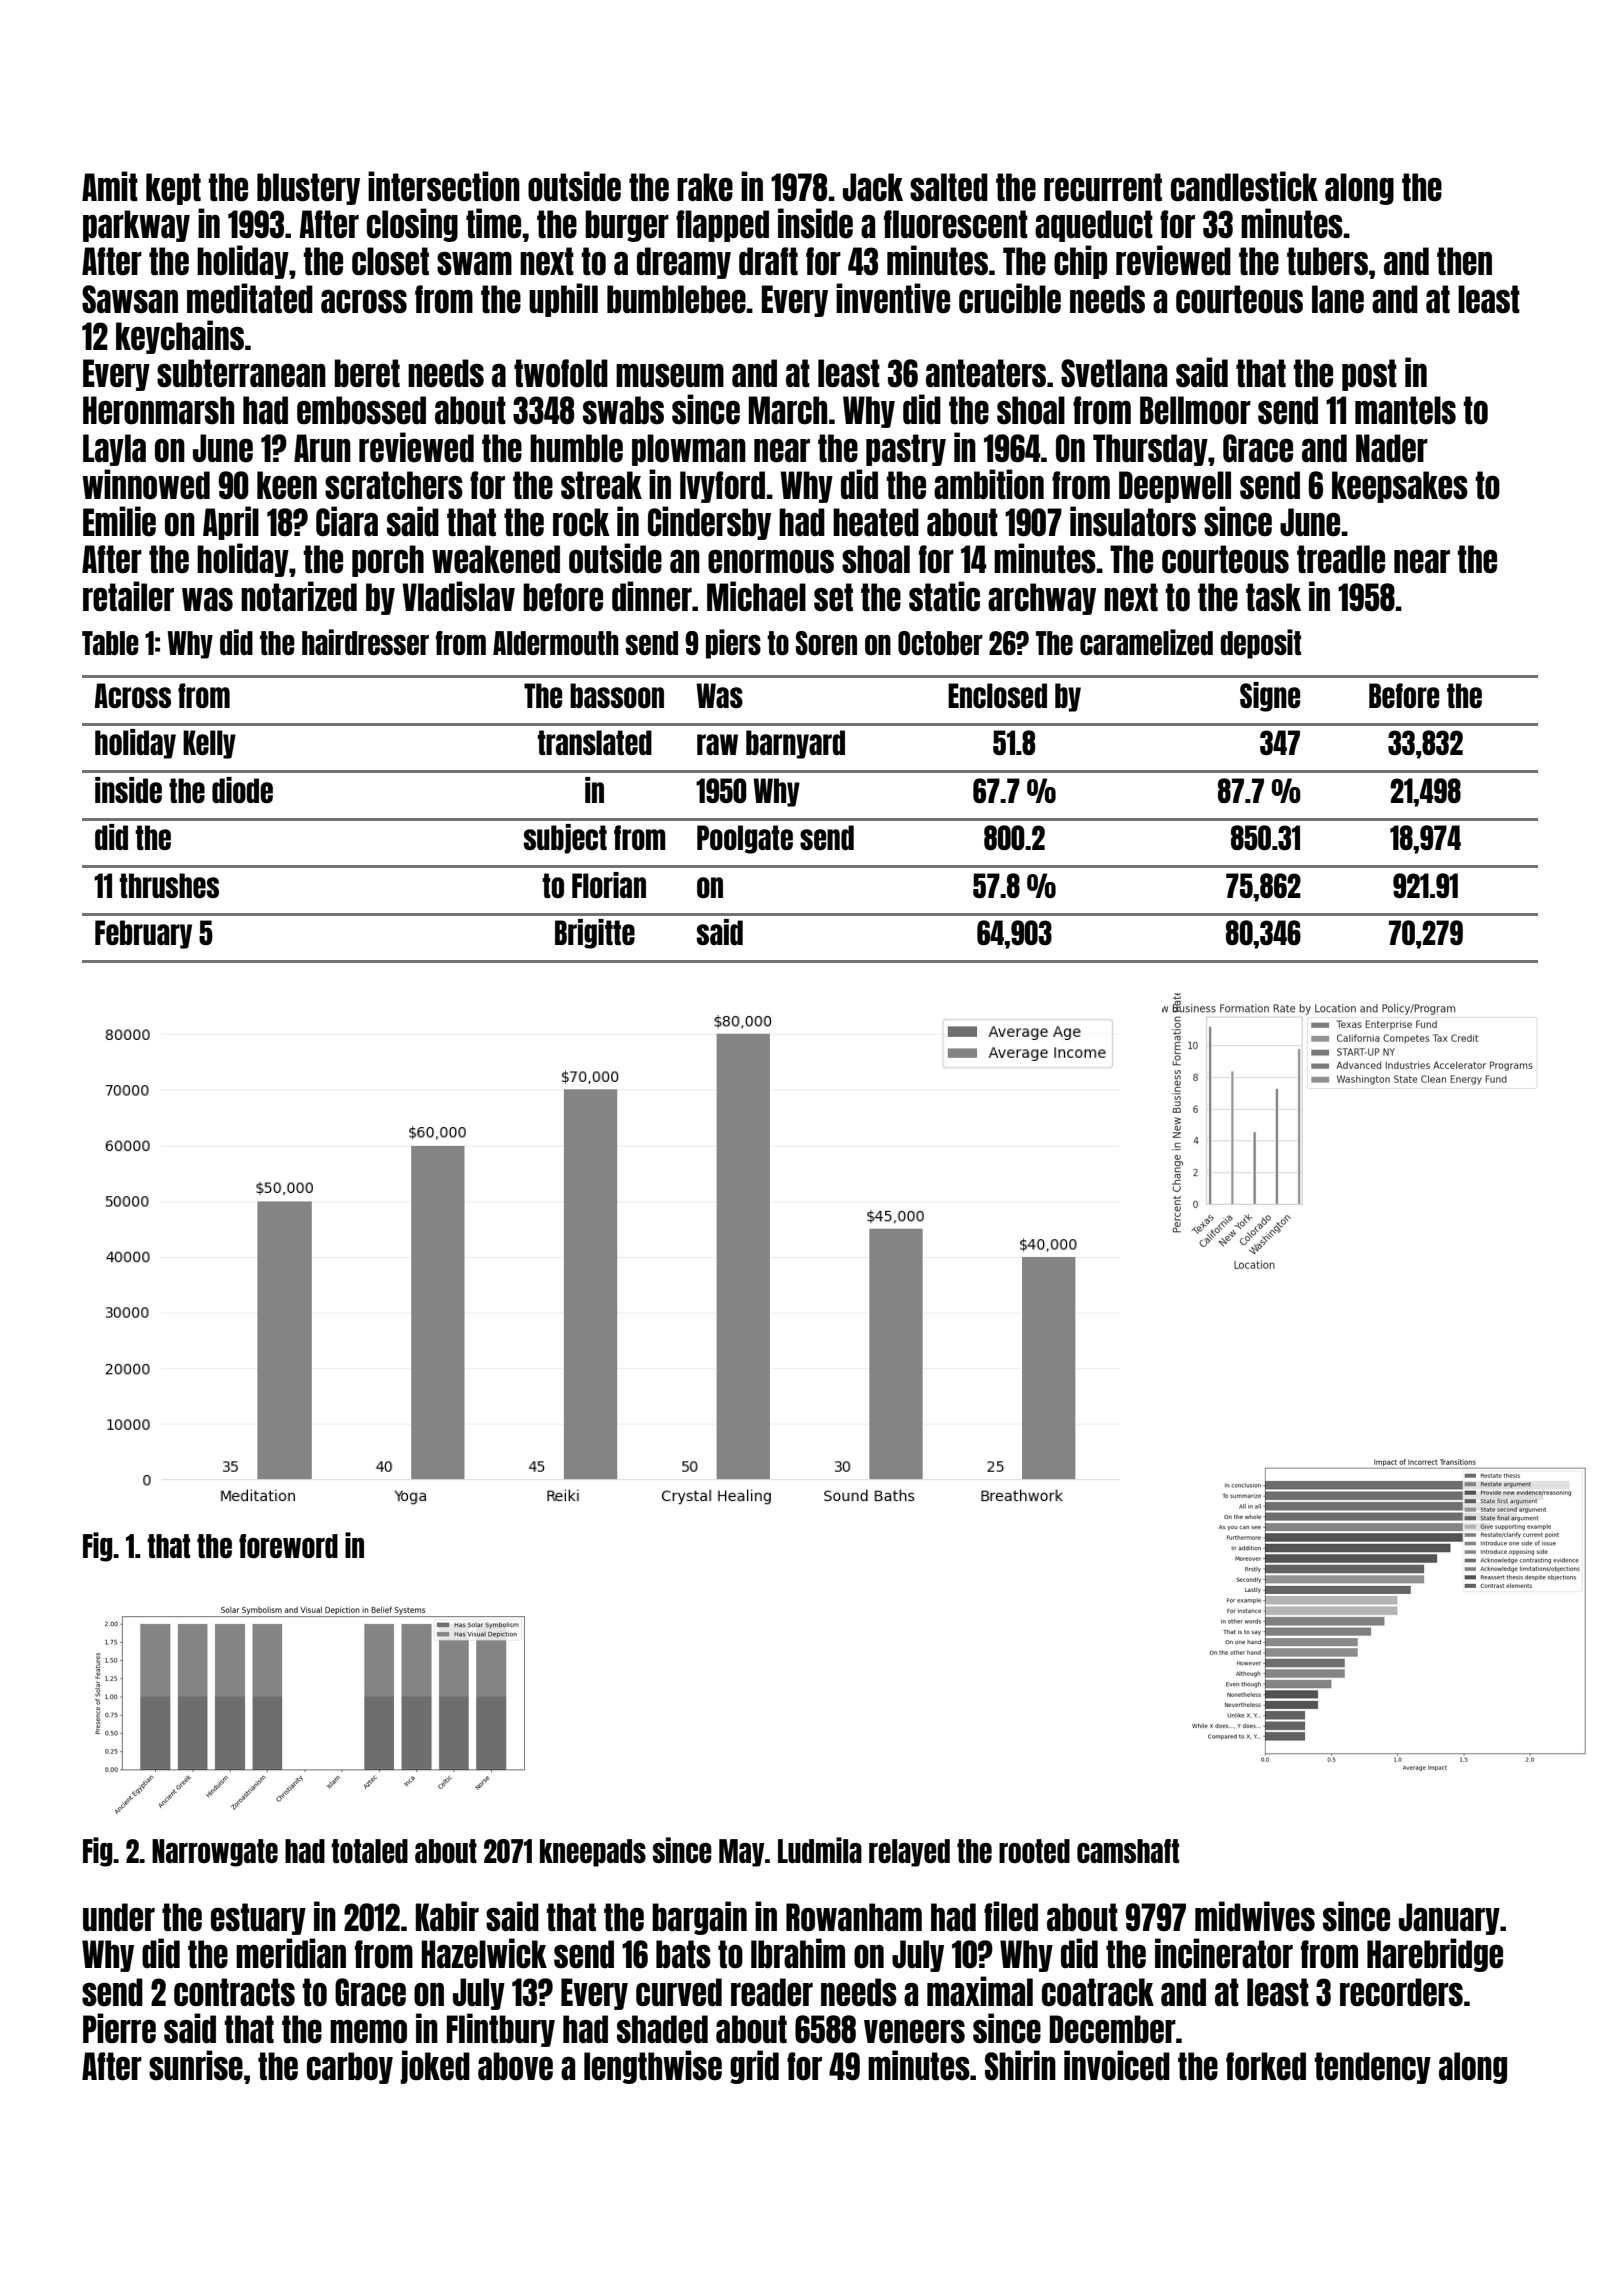 The height and width of the image is (2292, 1620). What do you see at coordinates (1128, 1851) in the image?
I see `camshaft` at bounding box center [1128, 1851].
